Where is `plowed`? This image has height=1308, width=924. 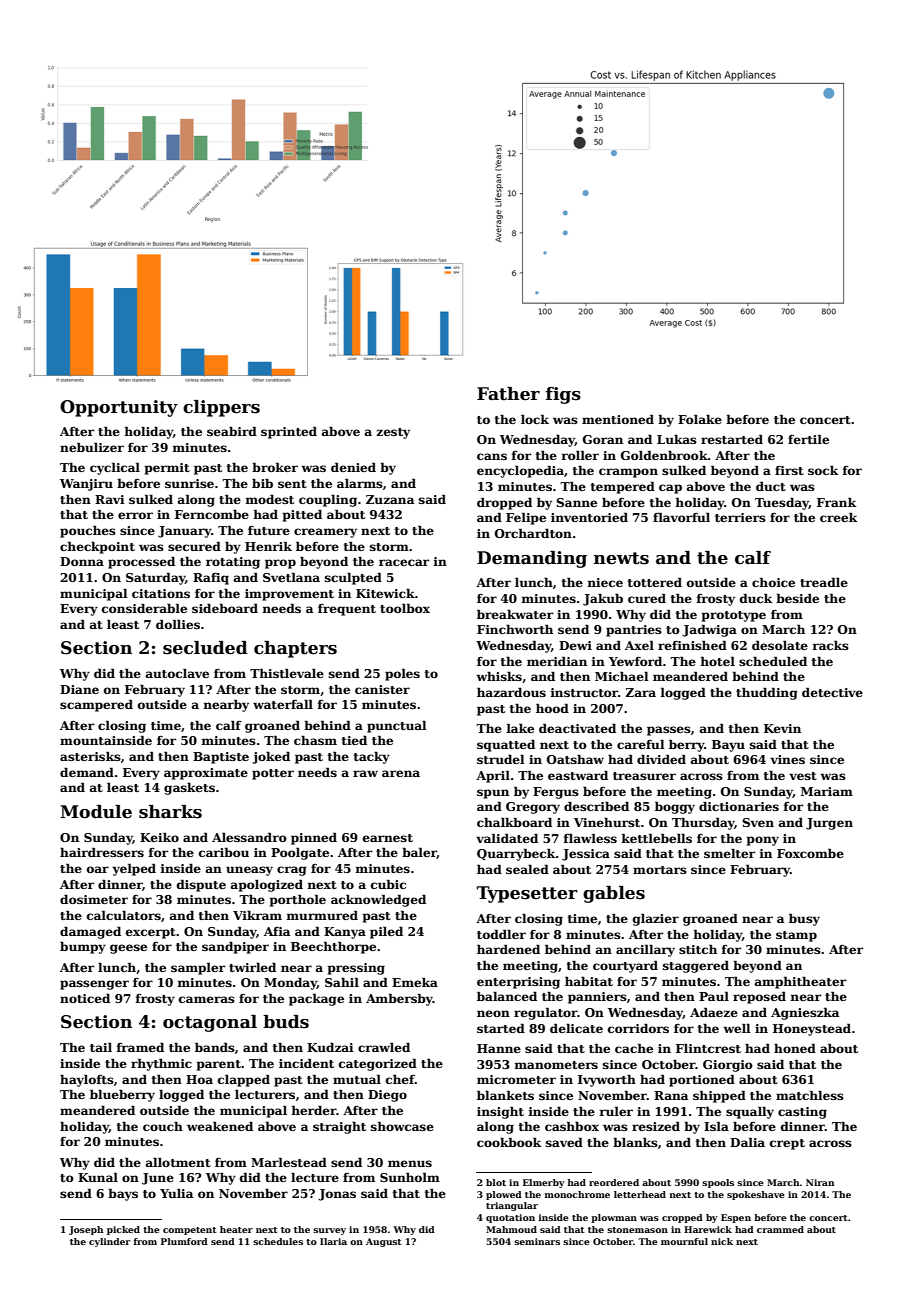
plowed is located at coordinates (504, 1195).
